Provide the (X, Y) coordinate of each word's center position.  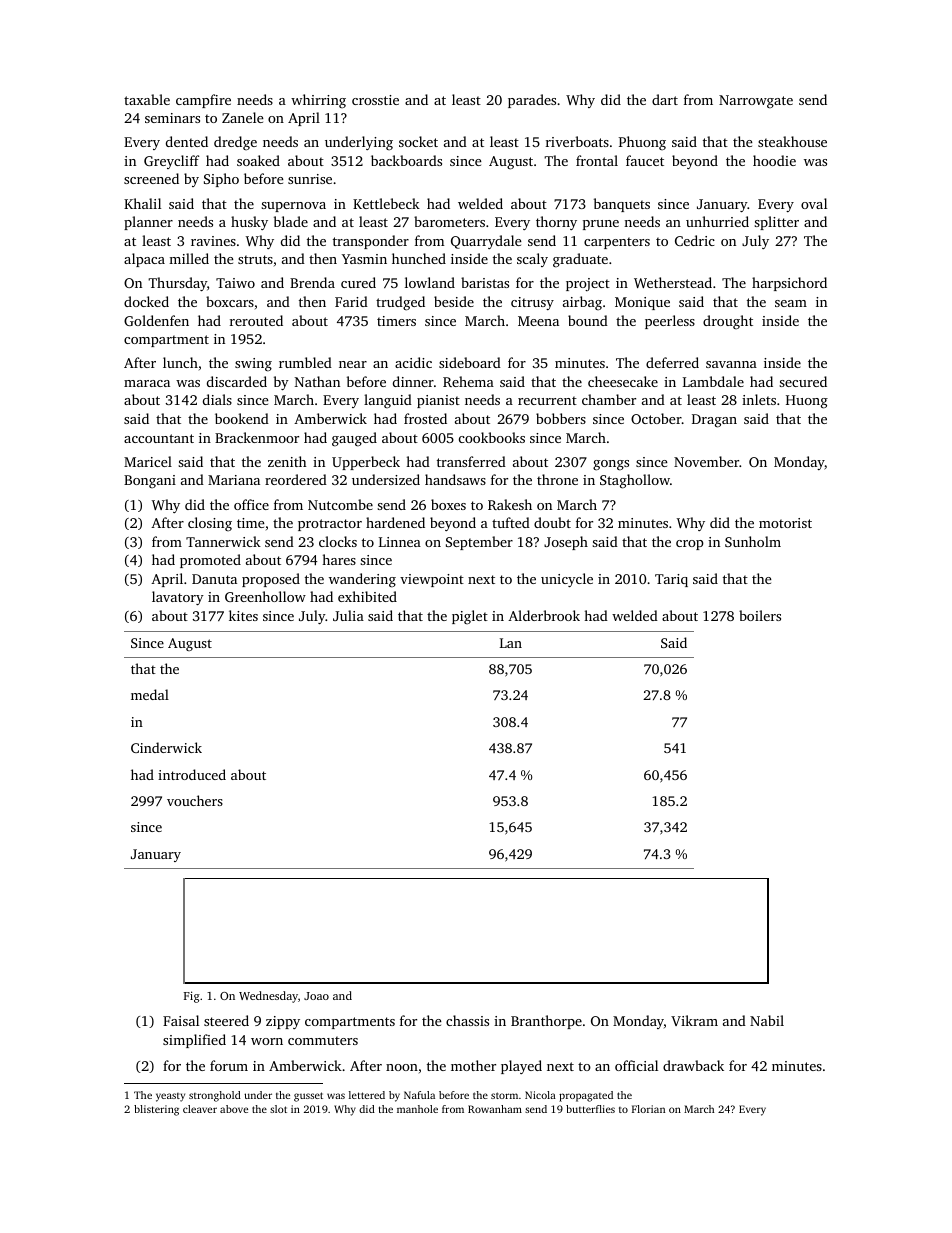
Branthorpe (546, 1022)
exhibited (367, 596)
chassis (467, 1020)
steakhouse (792, 141)
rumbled (305, 362)
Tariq (671, 580)
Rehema (468, 381)
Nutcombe (340, 504)
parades (532, 101)
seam (791, 303)
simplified (194, 1041)
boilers (760, 615)
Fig (192, 997)
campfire (203, 101)
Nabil (767, 1020)
